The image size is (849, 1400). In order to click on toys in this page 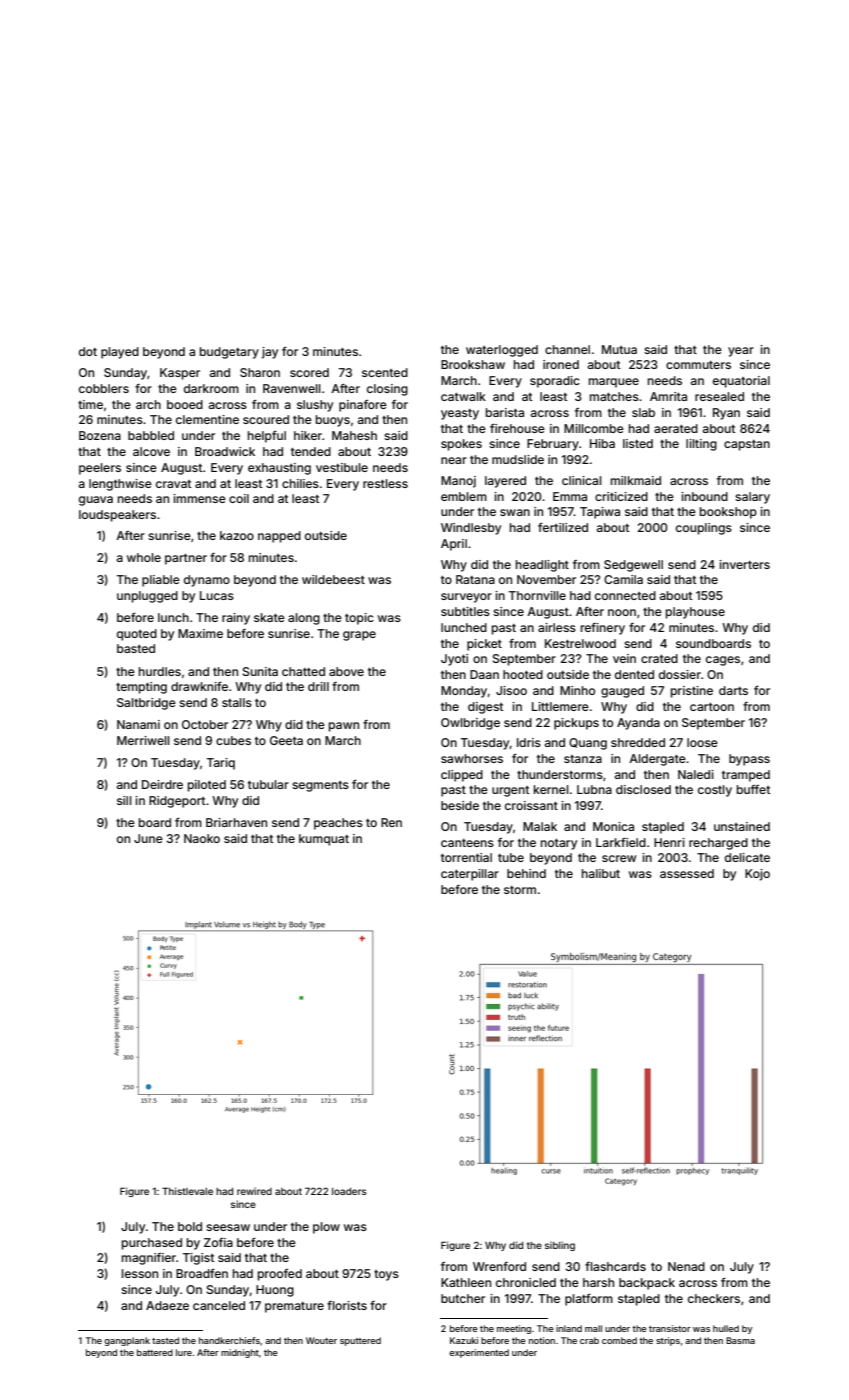, I will do `click(386, 1275)`.
